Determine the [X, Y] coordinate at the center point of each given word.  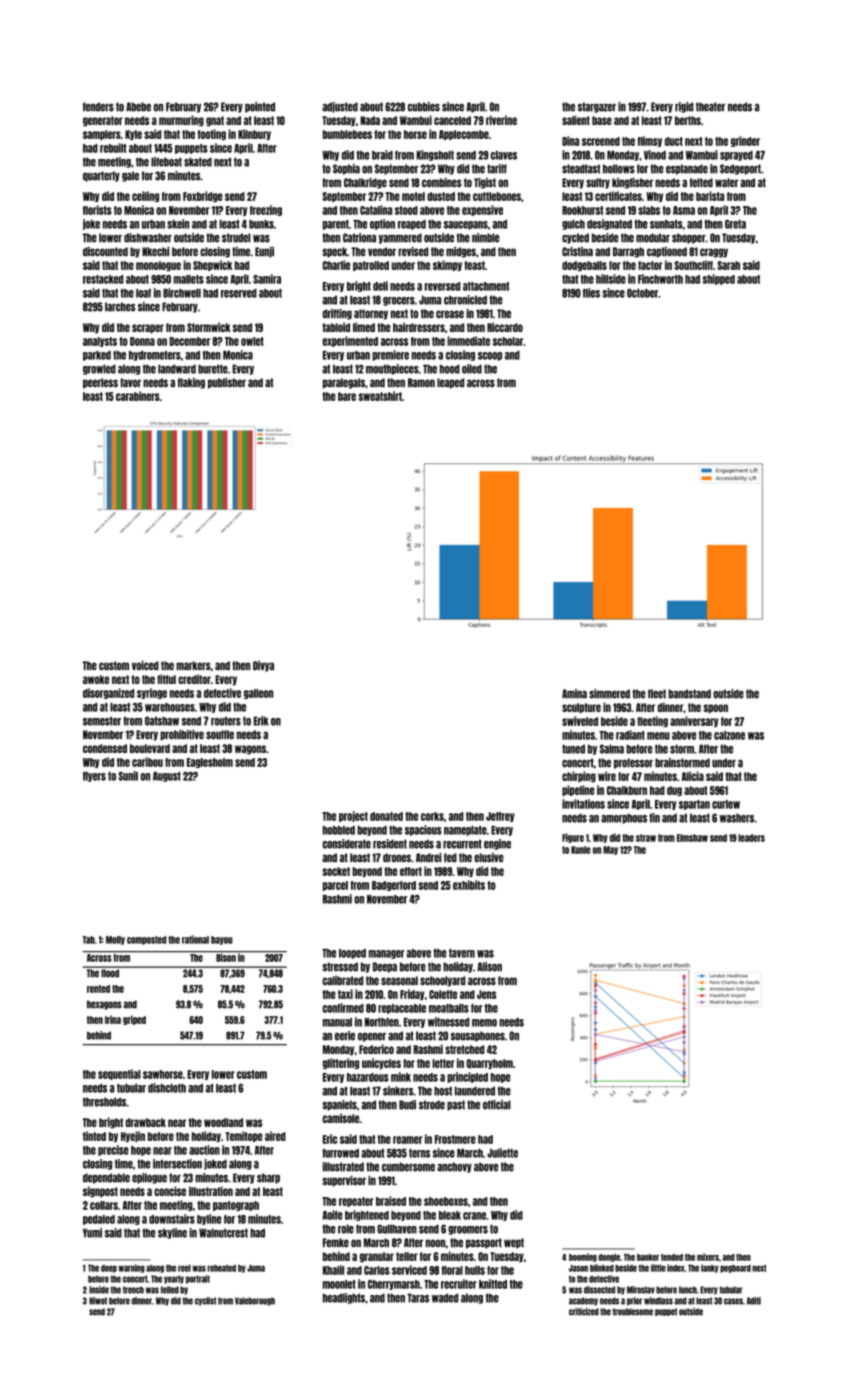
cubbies [424, 107]
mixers [708, 1257]
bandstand [689, 694]
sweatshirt [380, 396]
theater [710, 107]
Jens [486, 994]
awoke [96, 679]
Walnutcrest [223, 1233]
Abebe [138, 107]
